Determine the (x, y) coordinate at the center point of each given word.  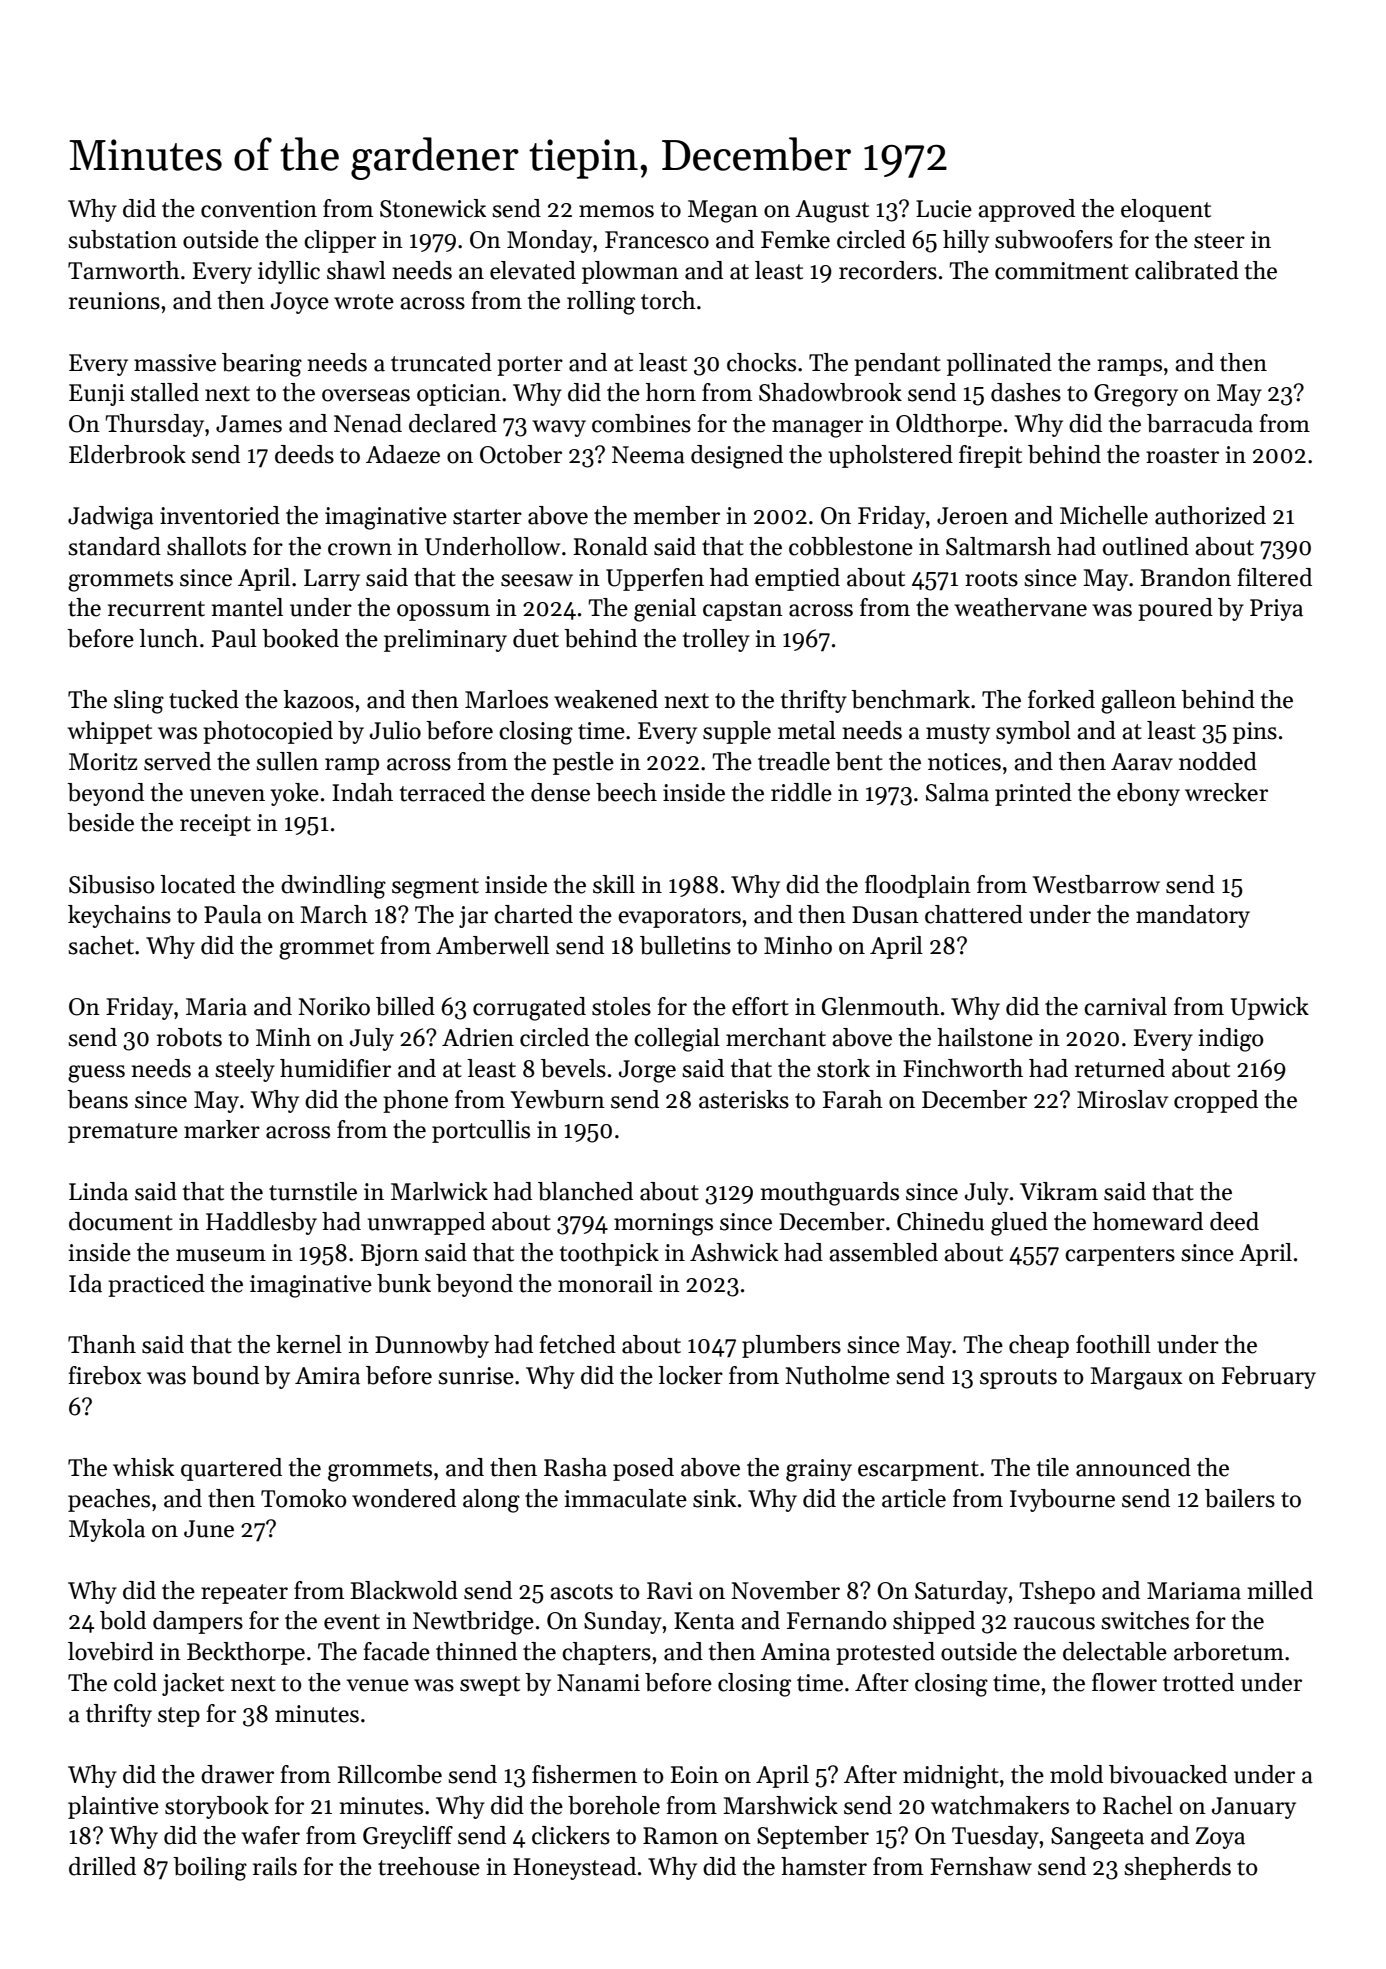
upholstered (891, 456)
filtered (1275, 577)
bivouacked (1168, 1774)
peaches (109, 1500)
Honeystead (574, 1868)
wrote (364, 302)
